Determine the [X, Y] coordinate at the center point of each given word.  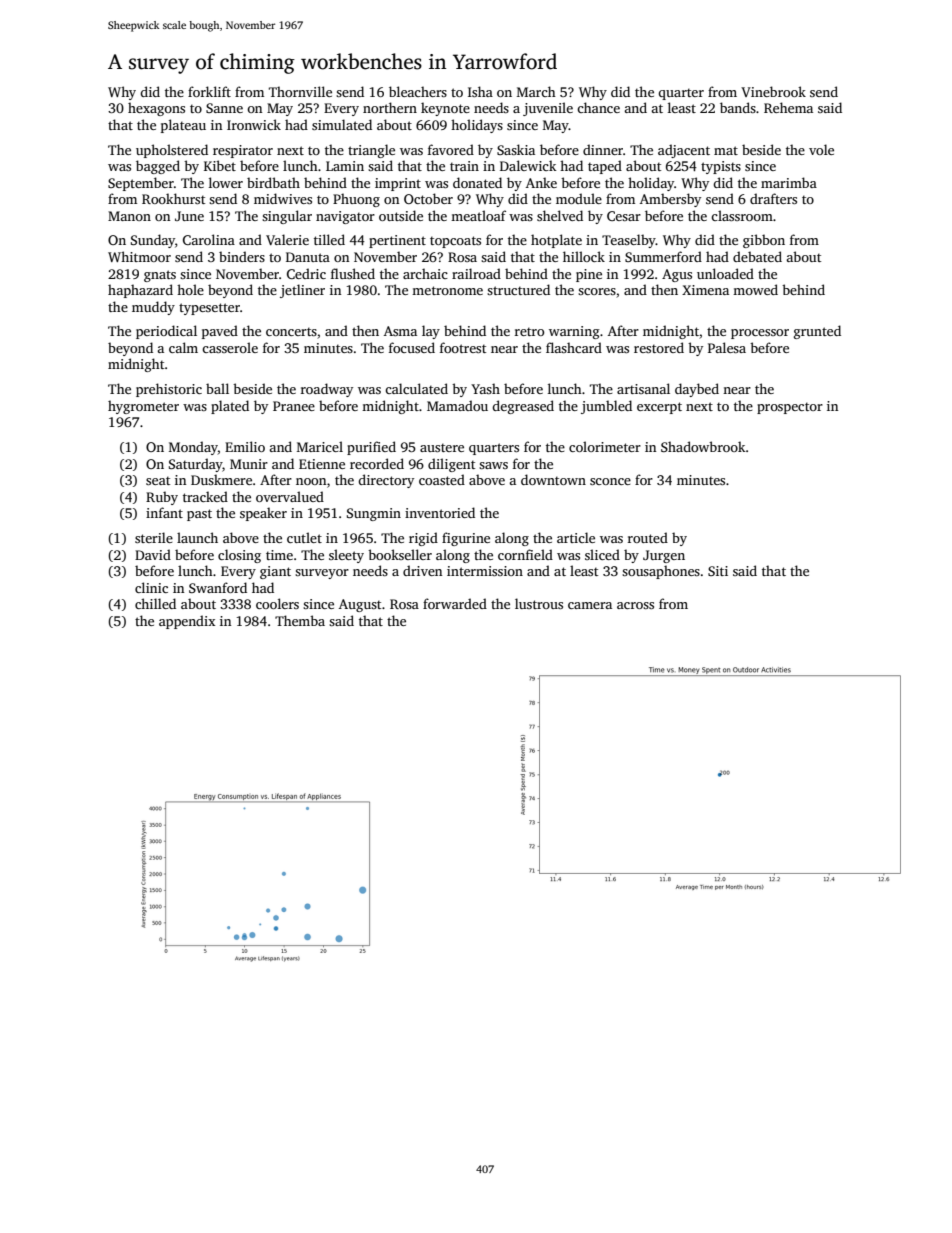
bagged [158, 167]
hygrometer [143, 407]
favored [451, 149]
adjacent [684, 151]
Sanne [224, 108]
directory [386, 481]
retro [529, 331]
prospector [790, 408]
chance [598, 107]
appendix [187, 622]
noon [311, 481]
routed [648, 537]
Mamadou [457, 405]
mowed [755, 289]
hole [190, 289]
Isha [480, 91]
